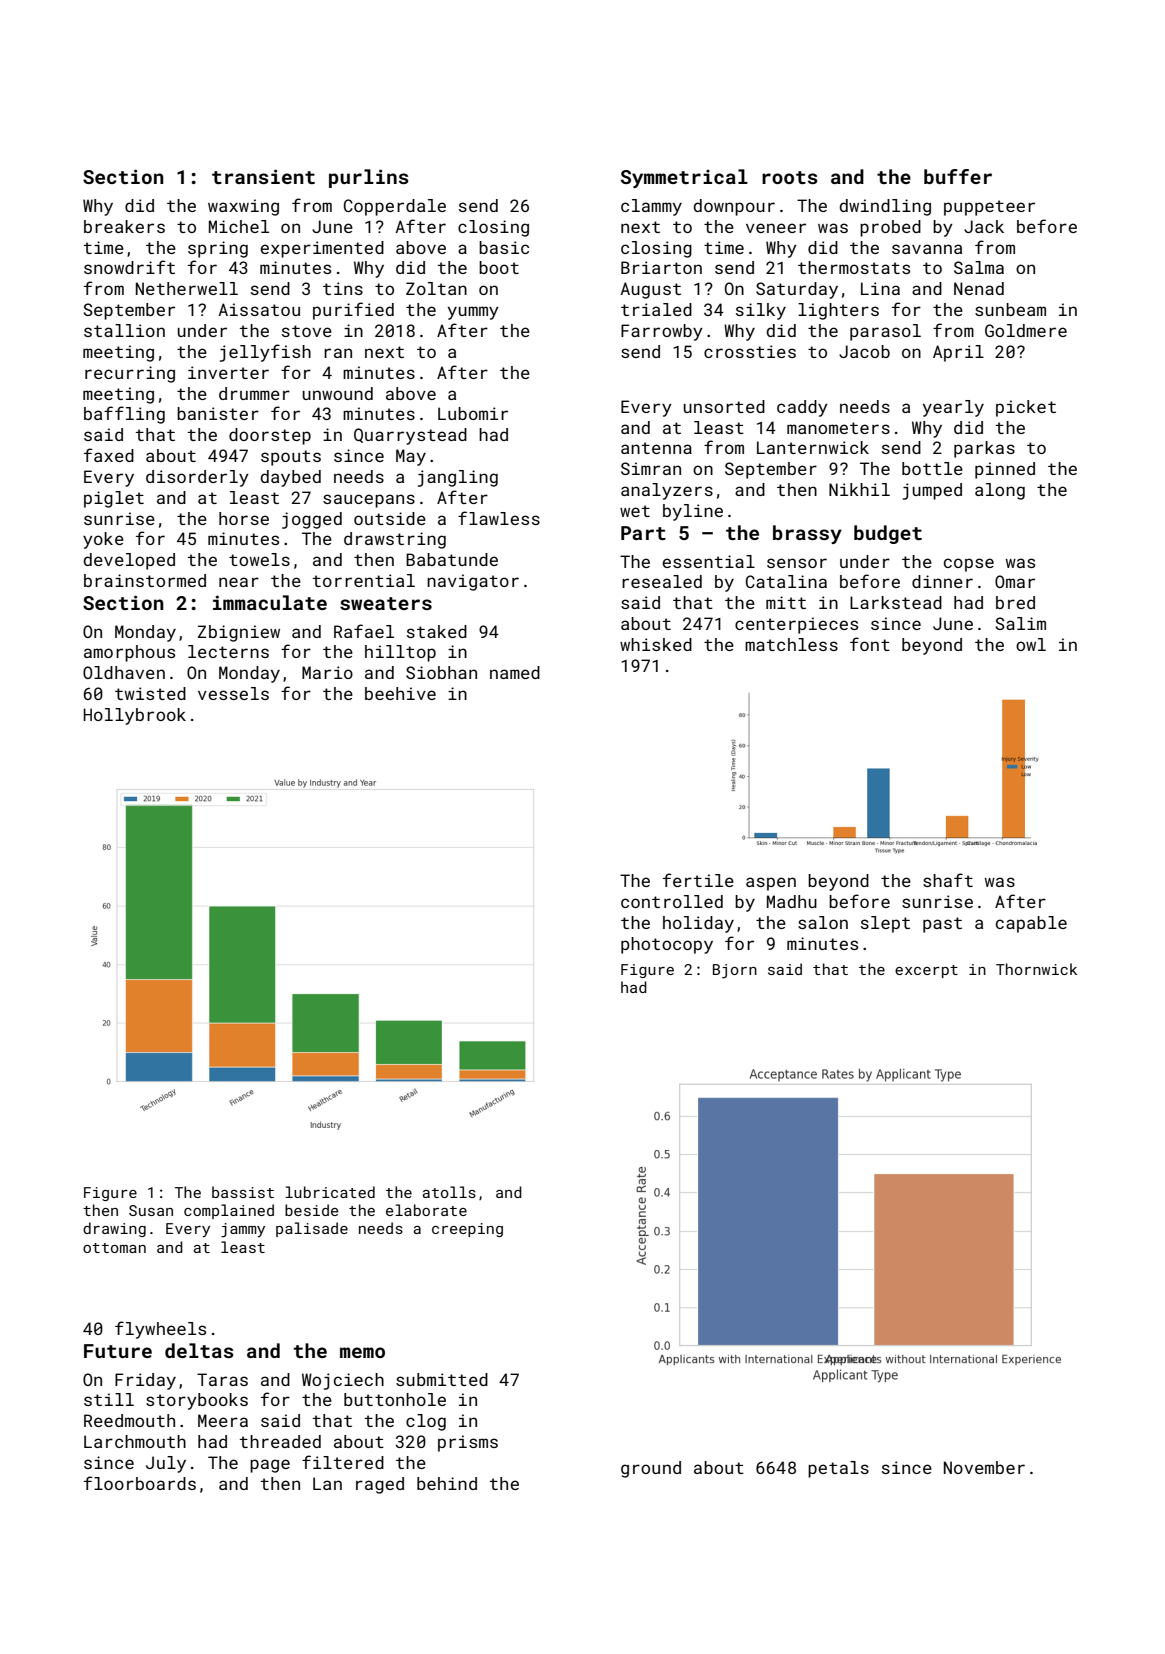 Image resolution: width=1165 pixels, height=1654 pixels. I want to click on Hollybrook, so click(135, 716).
